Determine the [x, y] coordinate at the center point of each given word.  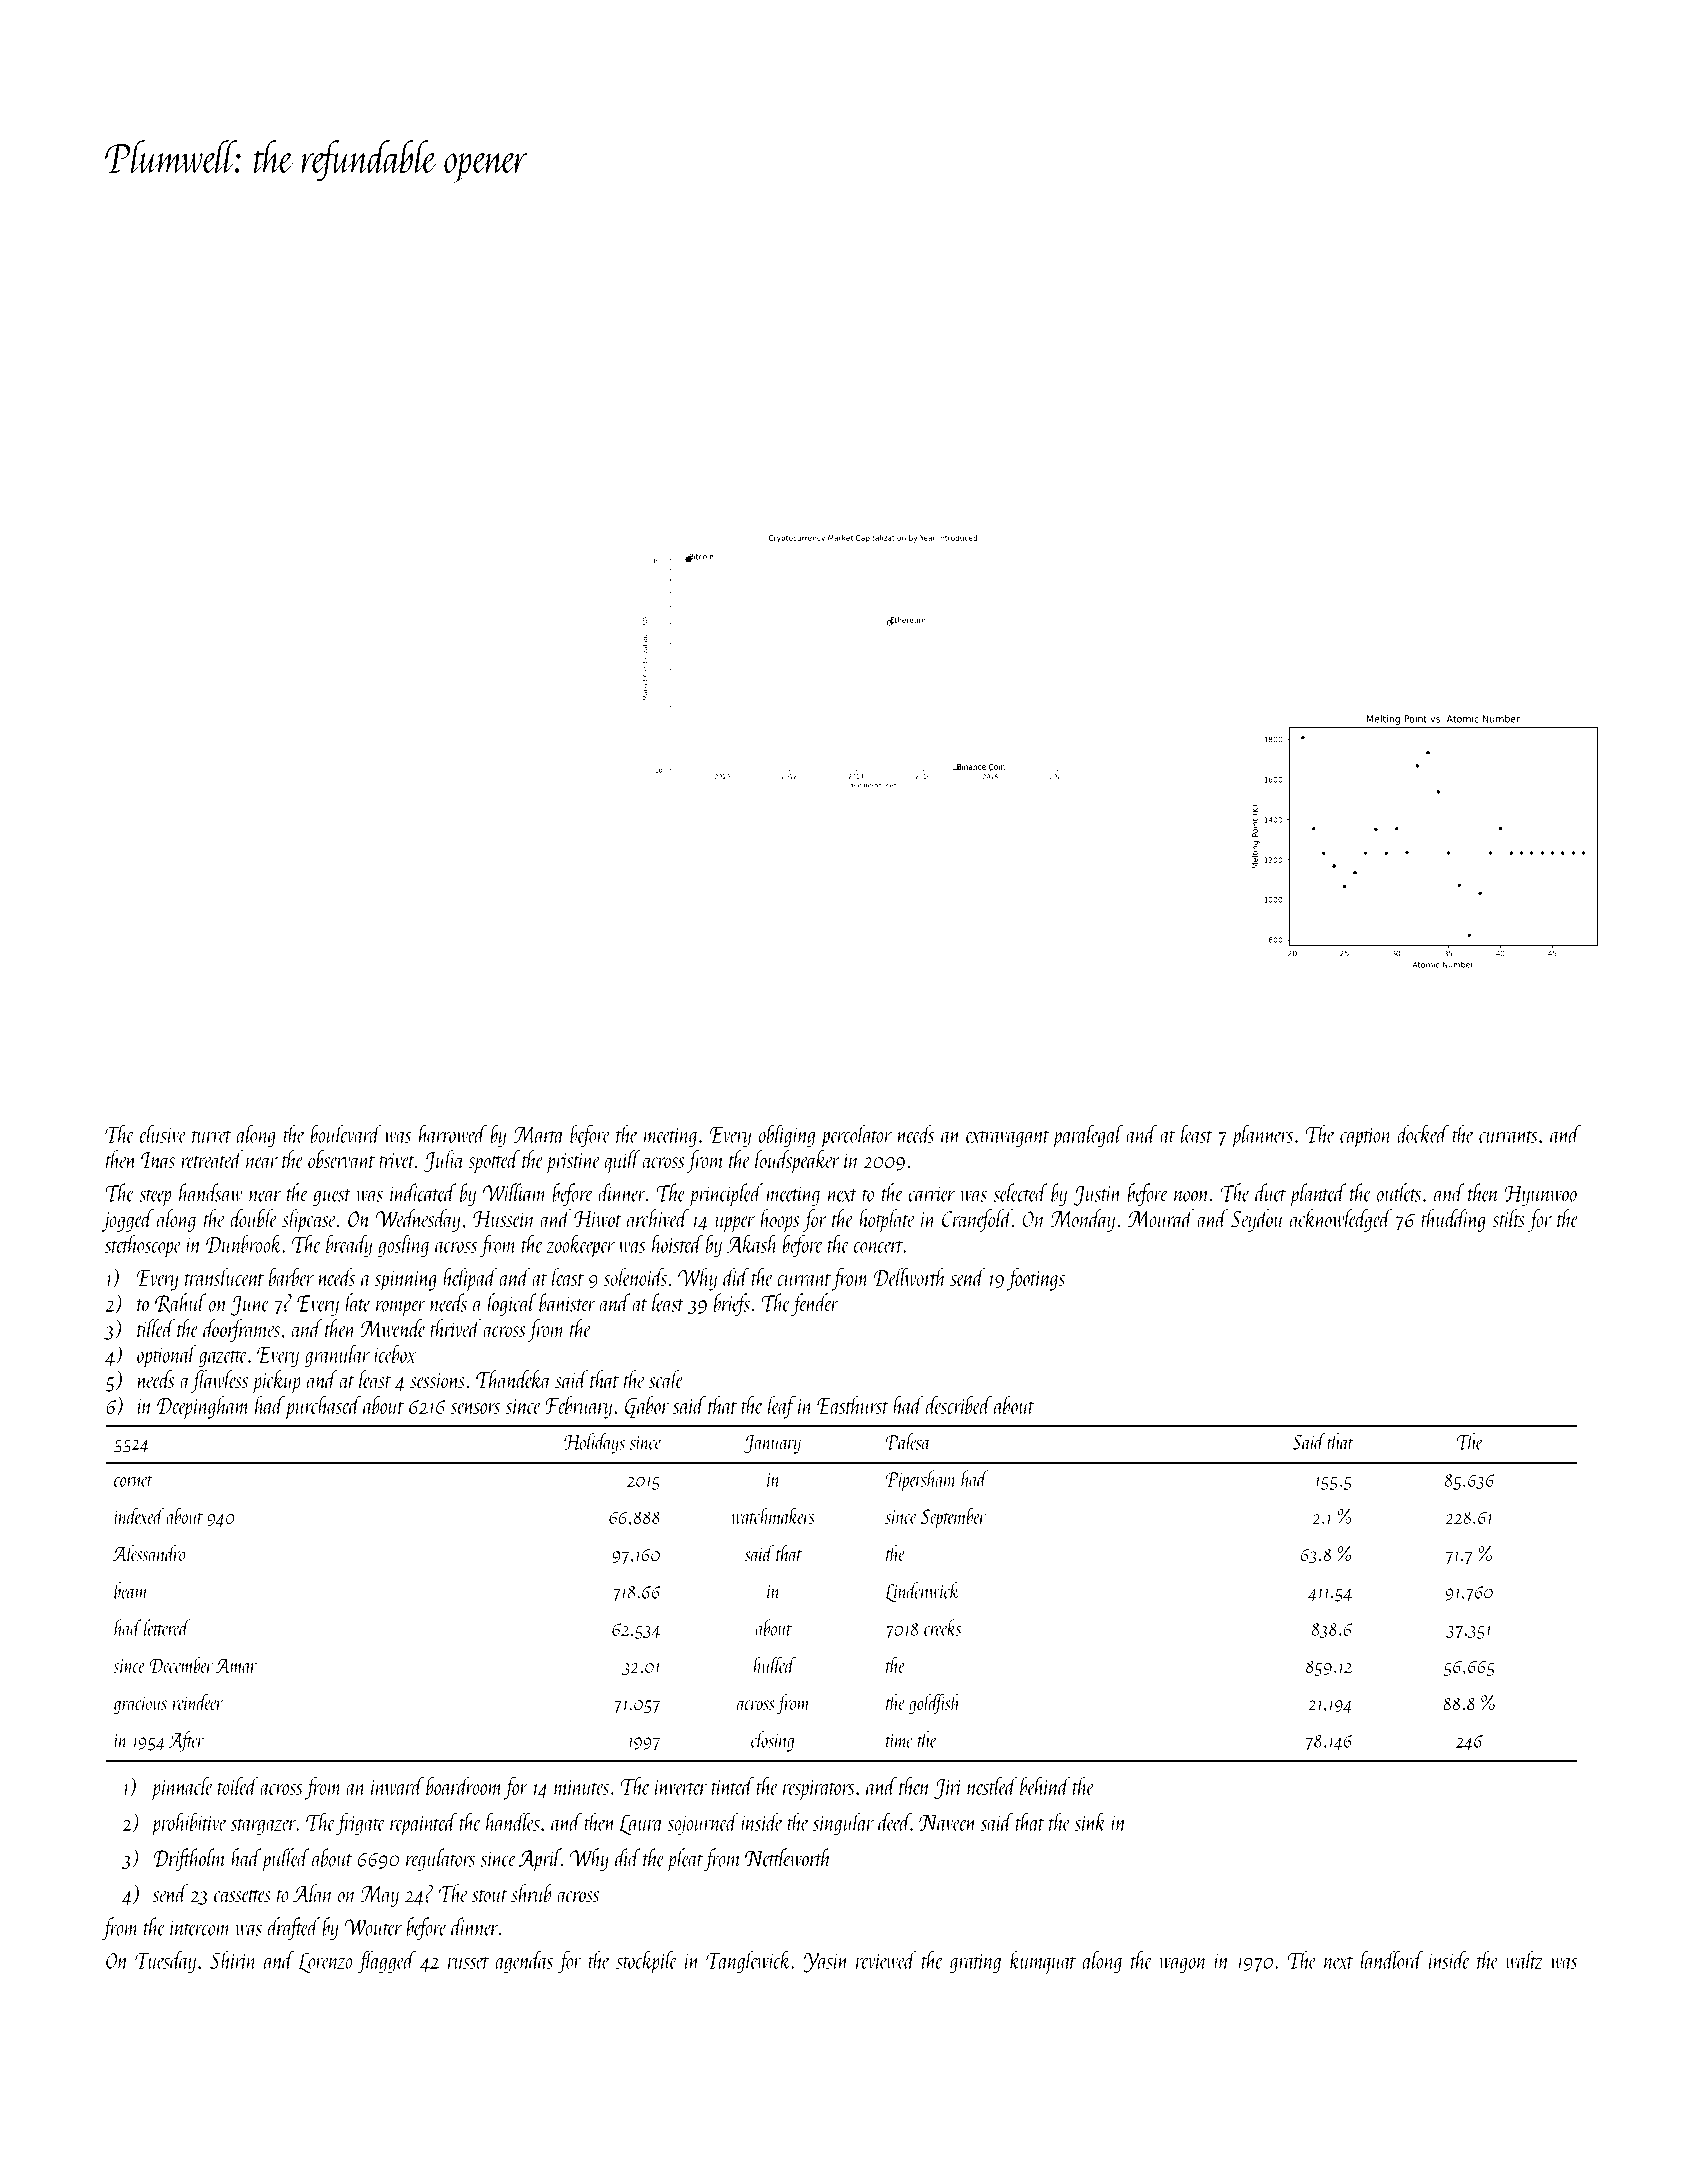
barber [291, 1277]
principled [726, 1195]
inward [397, 1786]
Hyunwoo [1540, 1196]
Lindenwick [922, 1592]
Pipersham [921, 1480]
